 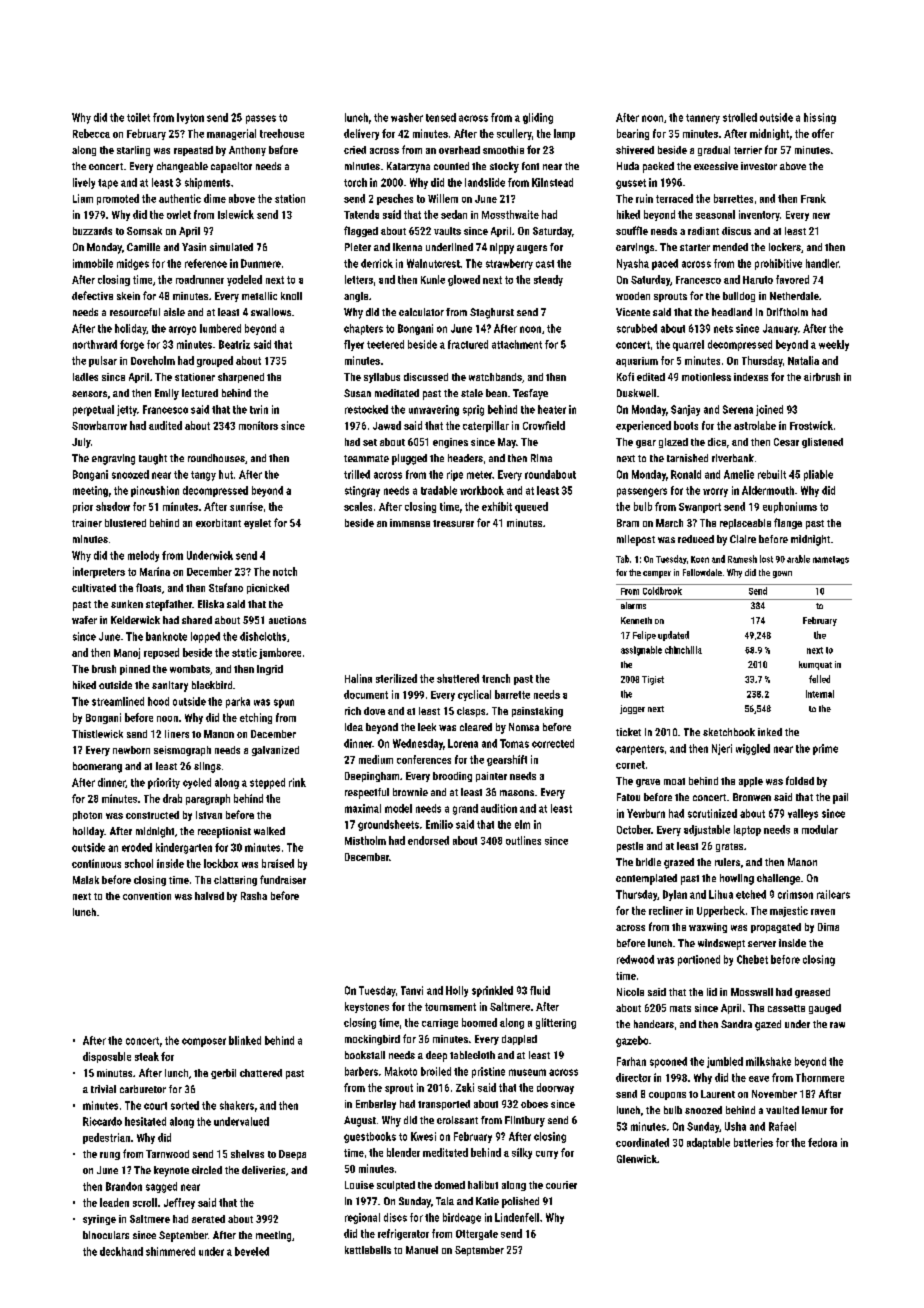 I want to click on Haruto, so click(x=758, y=280).
